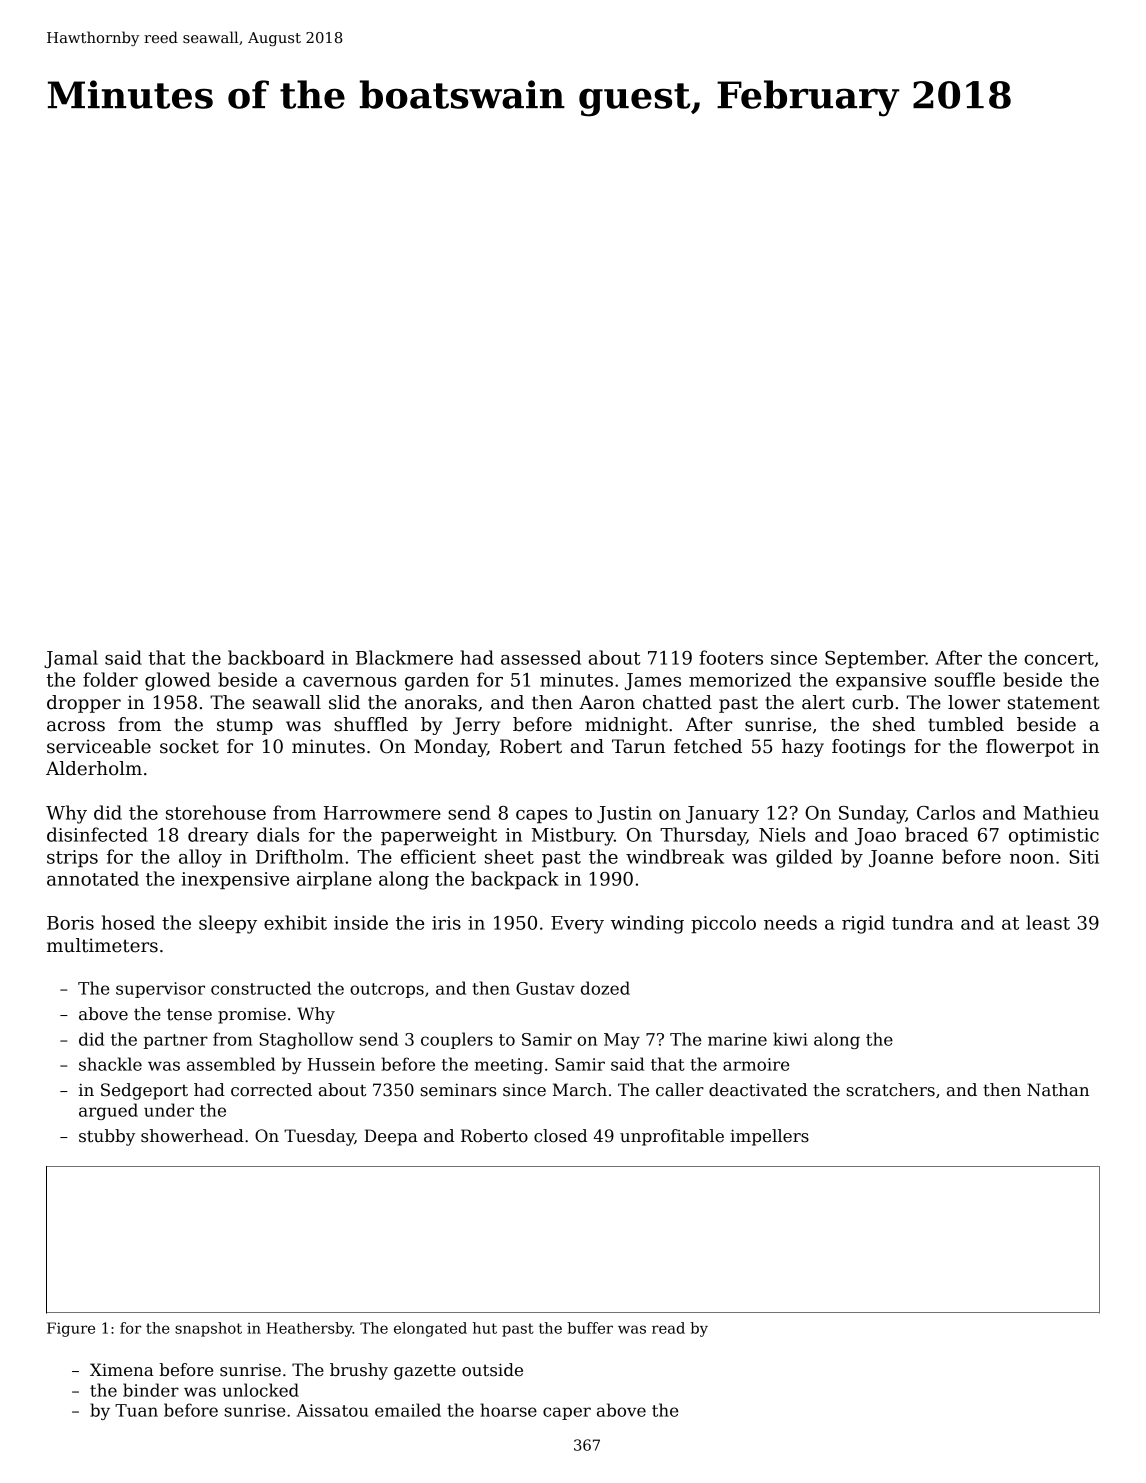 This page has height=1483, width=1146. I want to click on caper, so click(567, 1413).
